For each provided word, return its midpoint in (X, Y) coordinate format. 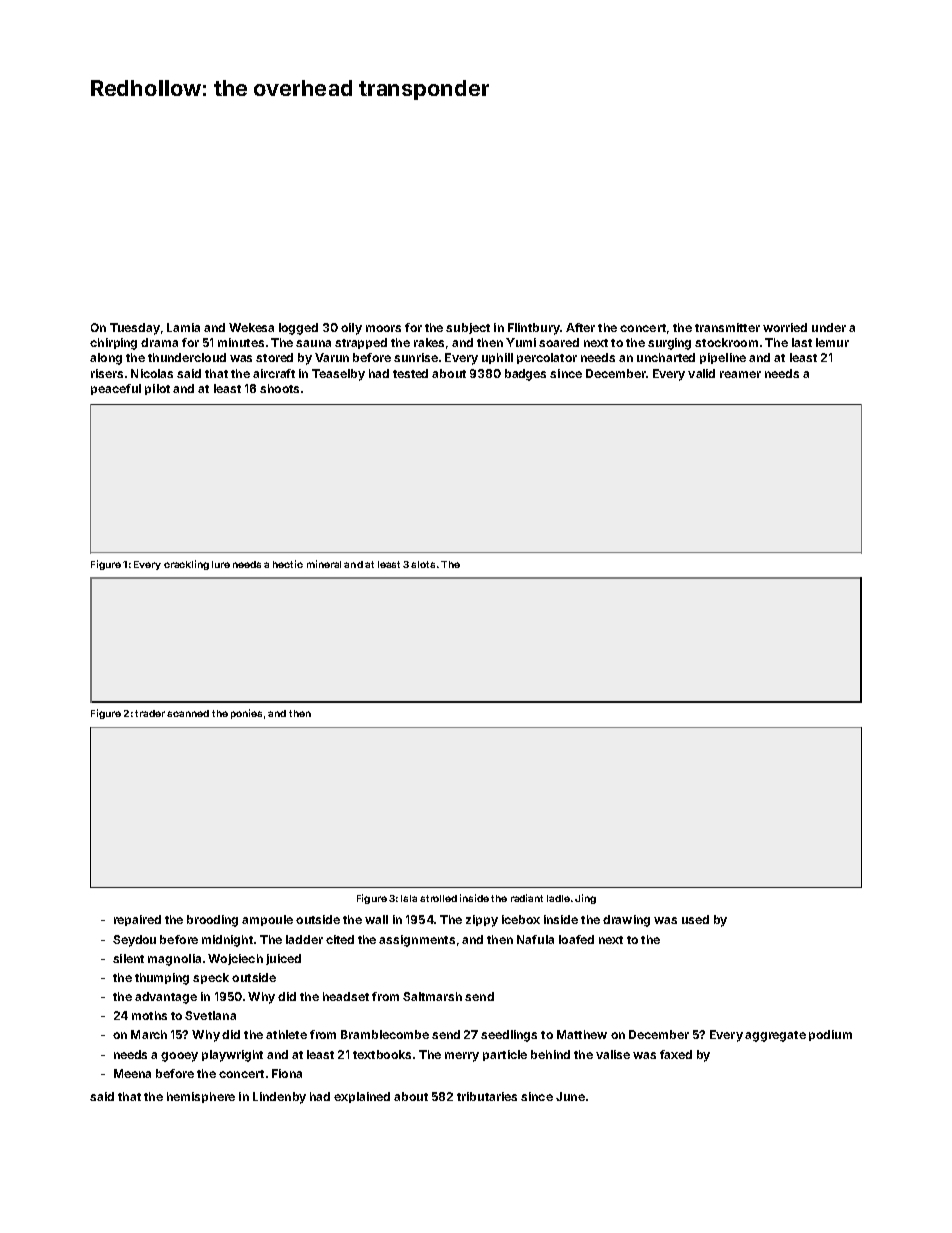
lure (221, 564)
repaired (137, 920)
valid (701, 373)
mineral (324, 564)
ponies (246, 714)
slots (423, 564)
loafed (576, 939)
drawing (626, 921)
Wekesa (251, 327)
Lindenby (279, 1098)
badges (525, 375)
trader (150, 713)
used (695, 919)
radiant (527, 898)
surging (669, 344)
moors (383, 328)
